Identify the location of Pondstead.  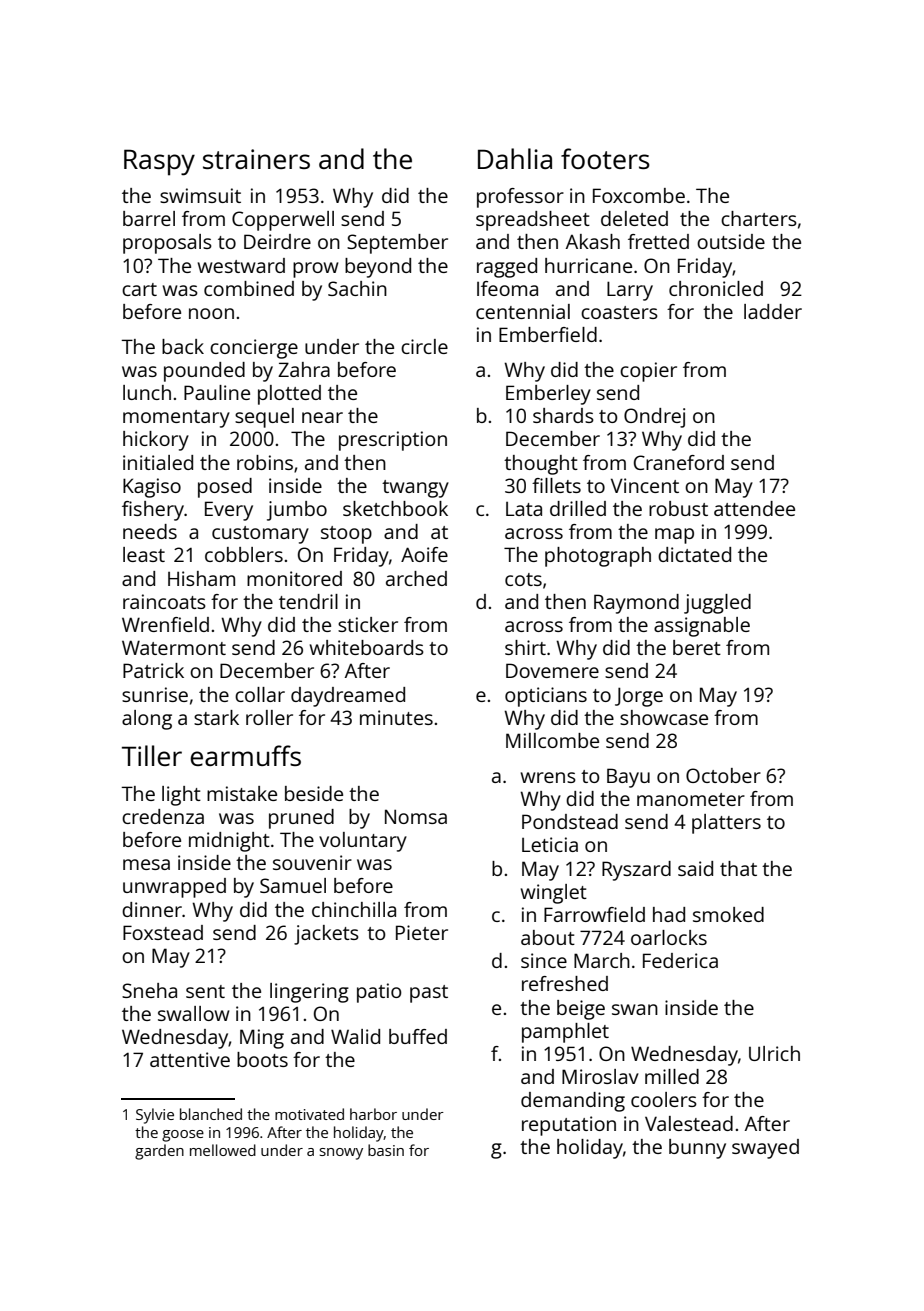
(570, 821).
